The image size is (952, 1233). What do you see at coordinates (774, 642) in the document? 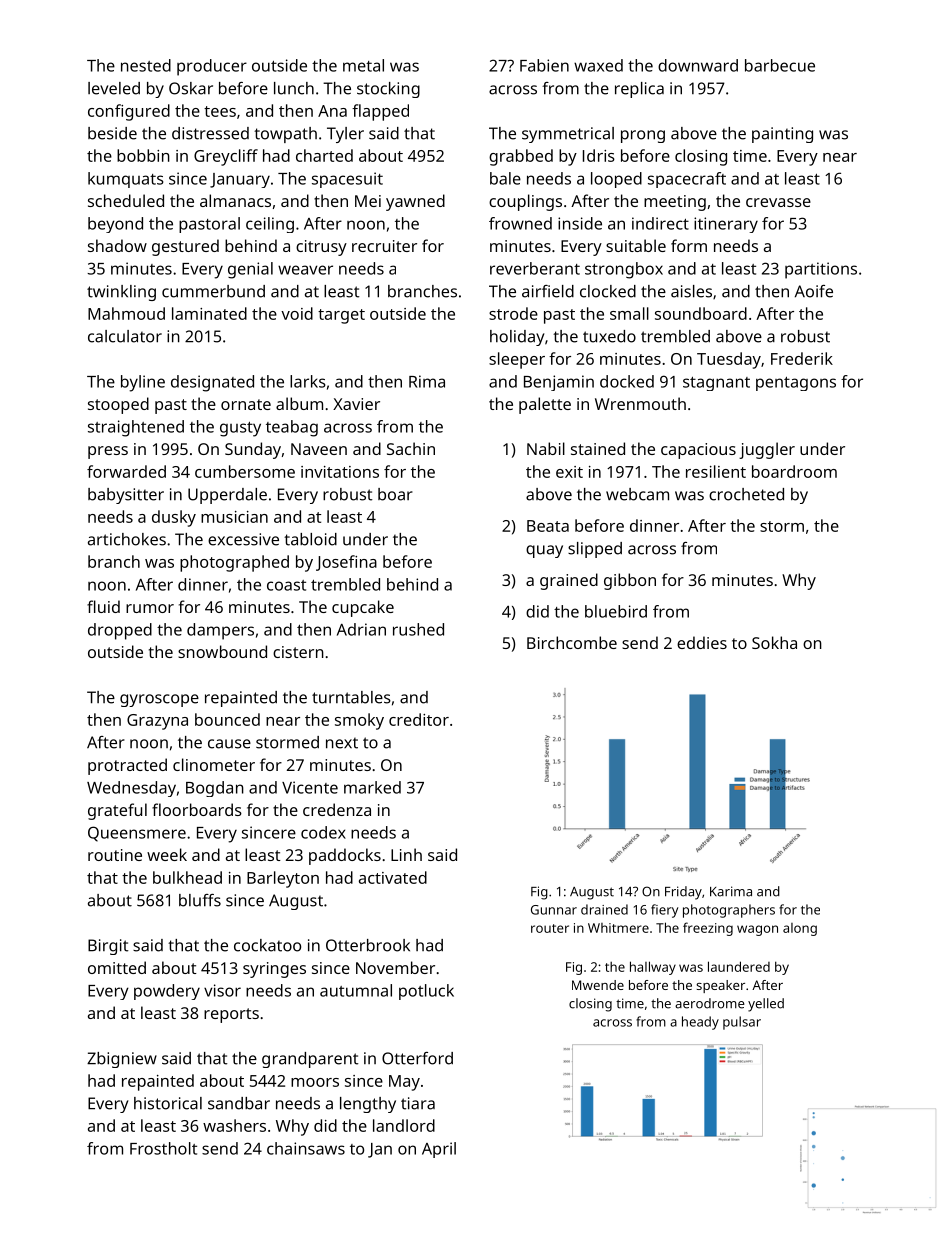
I see `Sokha` at bounding box center [774, 642].
